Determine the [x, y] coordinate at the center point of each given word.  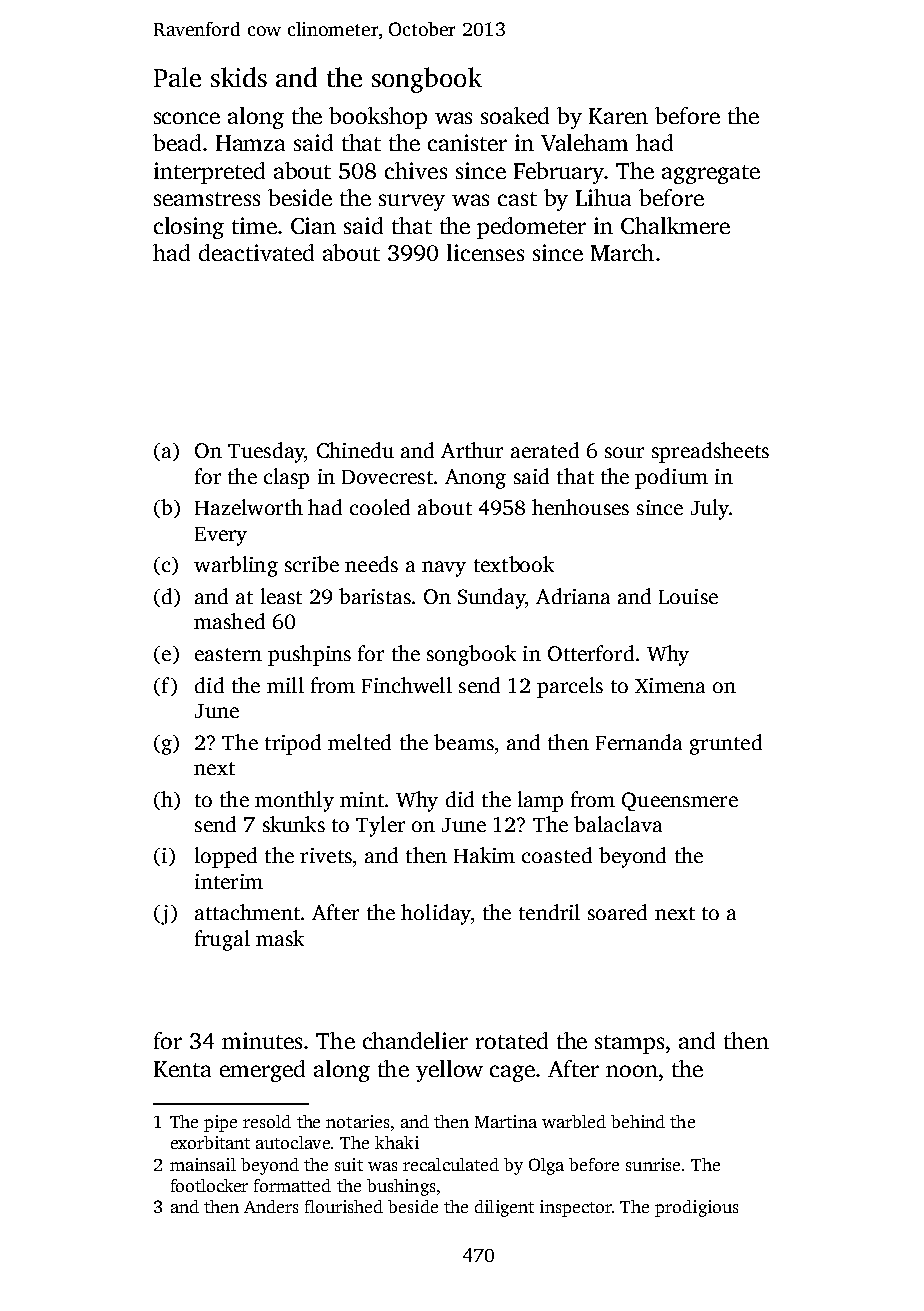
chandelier [415, 1040]
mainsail [203, 1164]
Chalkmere [675, 225]
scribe [312, 564]
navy [444, 569]
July [710, 509]
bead [177, 142]
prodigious [696, 1208]
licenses [485, 252]
